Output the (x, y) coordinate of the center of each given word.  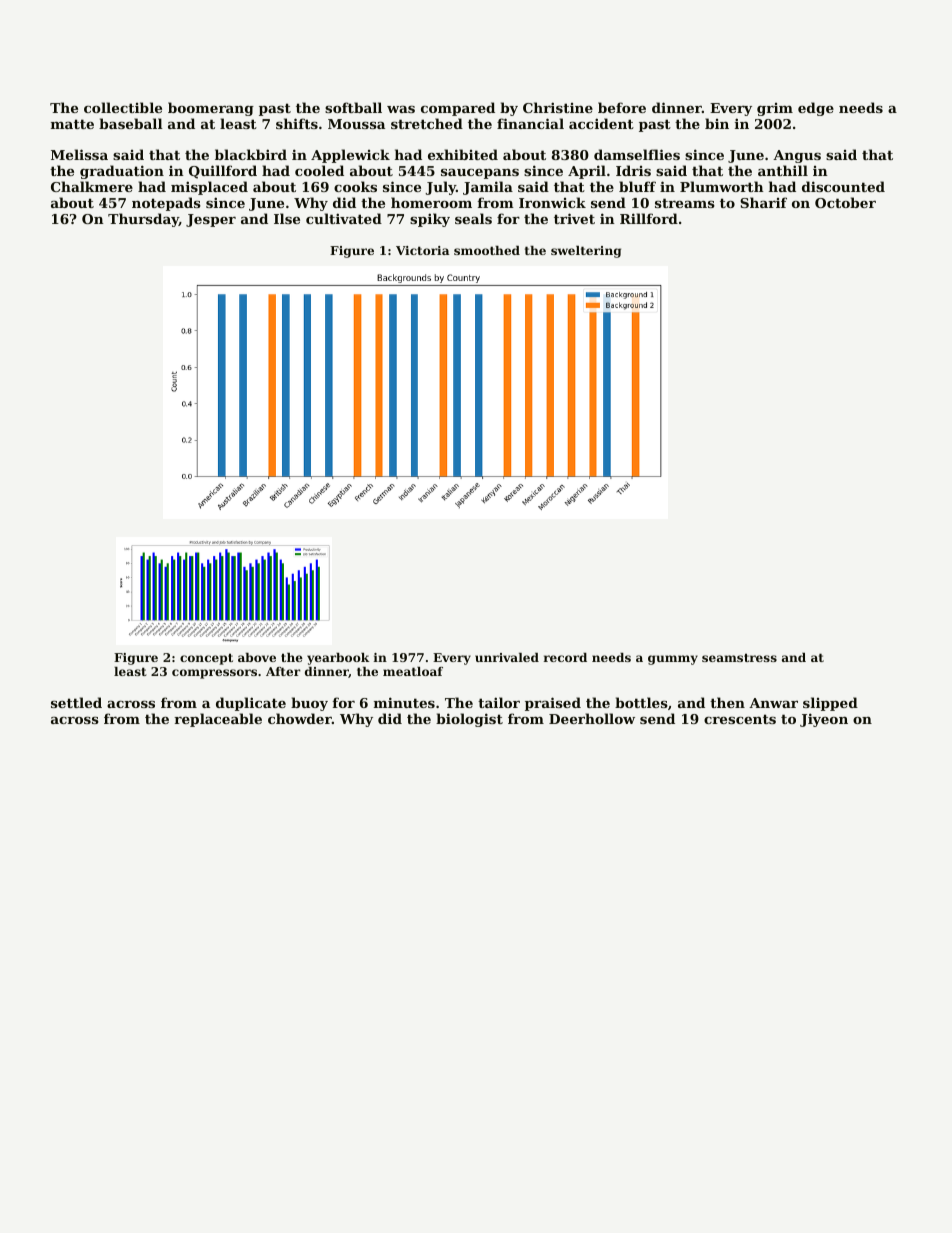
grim (775, 109)
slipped (830, 704)
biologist (469, 720)
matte (72, 124)
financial (530, 123)
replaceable (218, 720)
